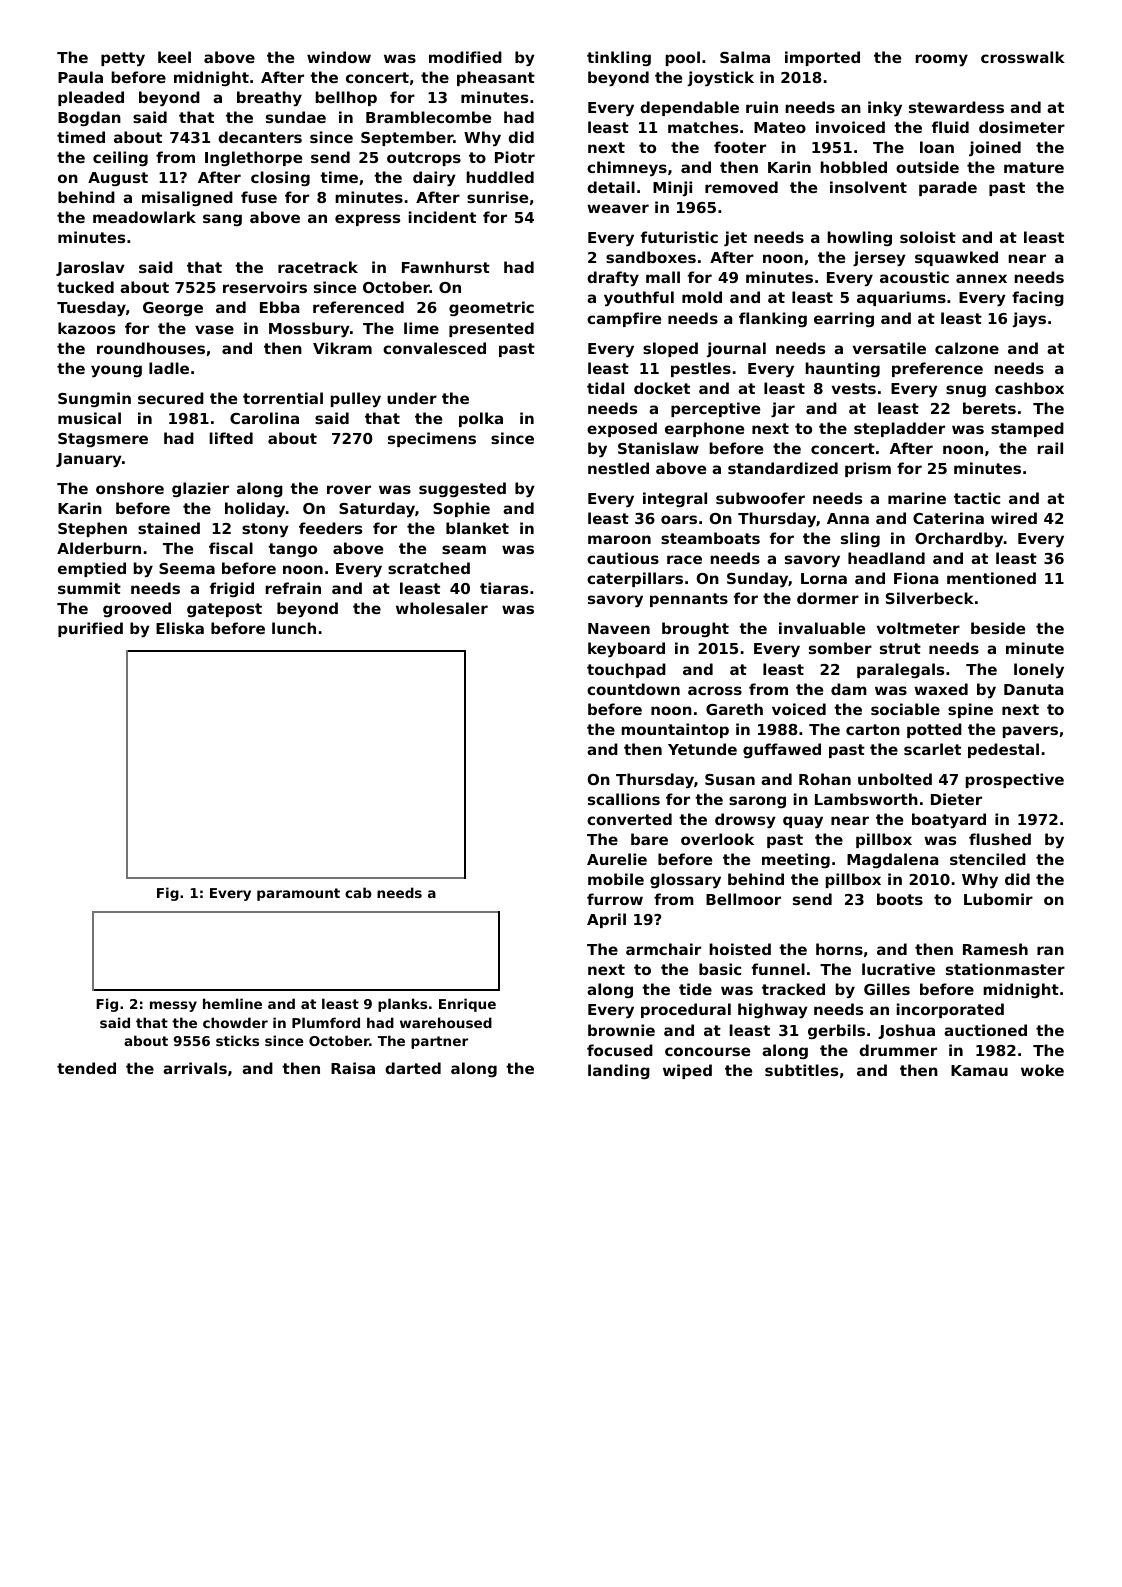 This screenshot has width=1122, height=1587. Describe the element at coordinates (1042, 1070) in the screenshot. I see `woke` at that location.
